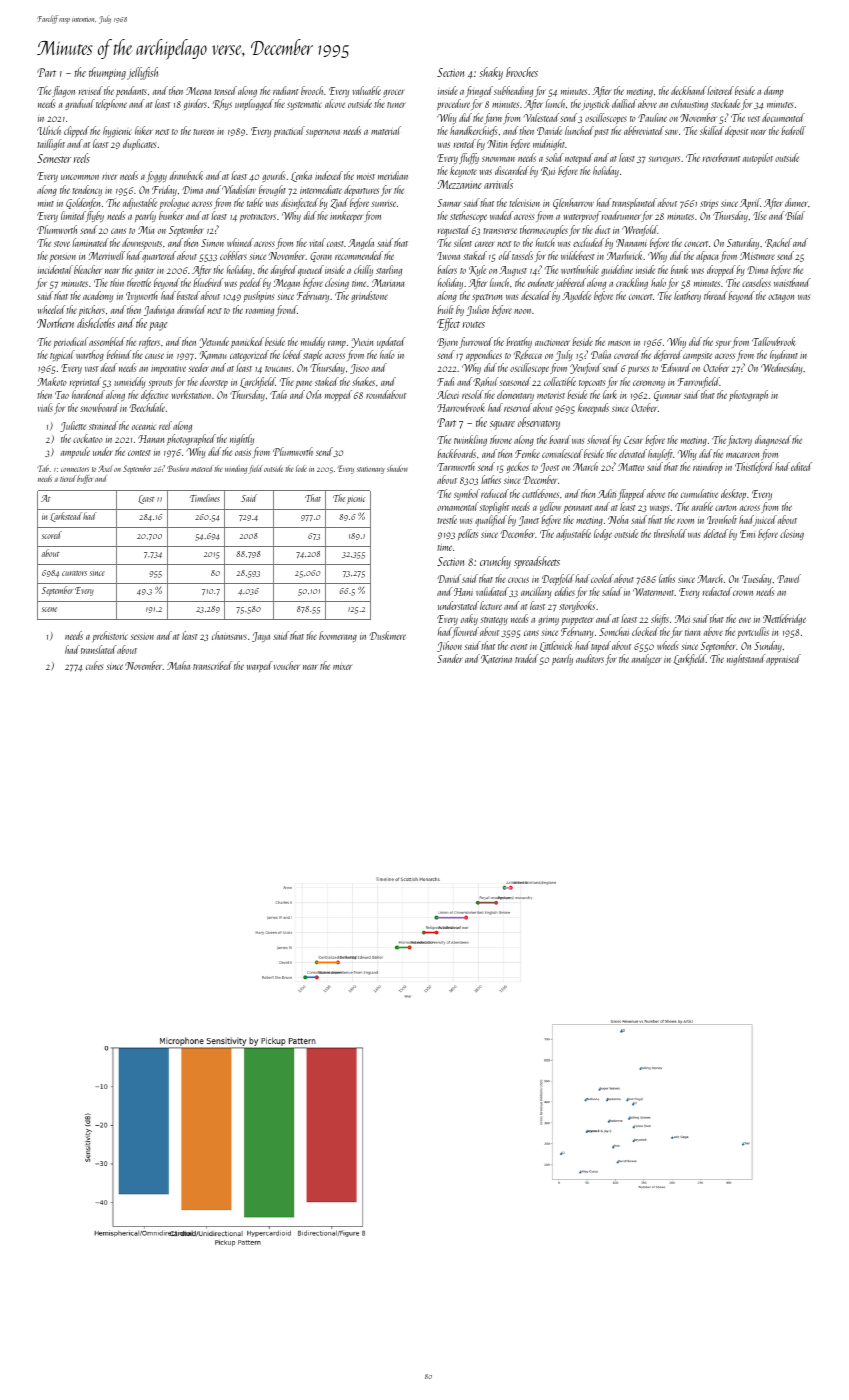  What do you see at coordinates (94, 665) in the screenshot?
I see `cubes` at bounding box center [94, 665].
